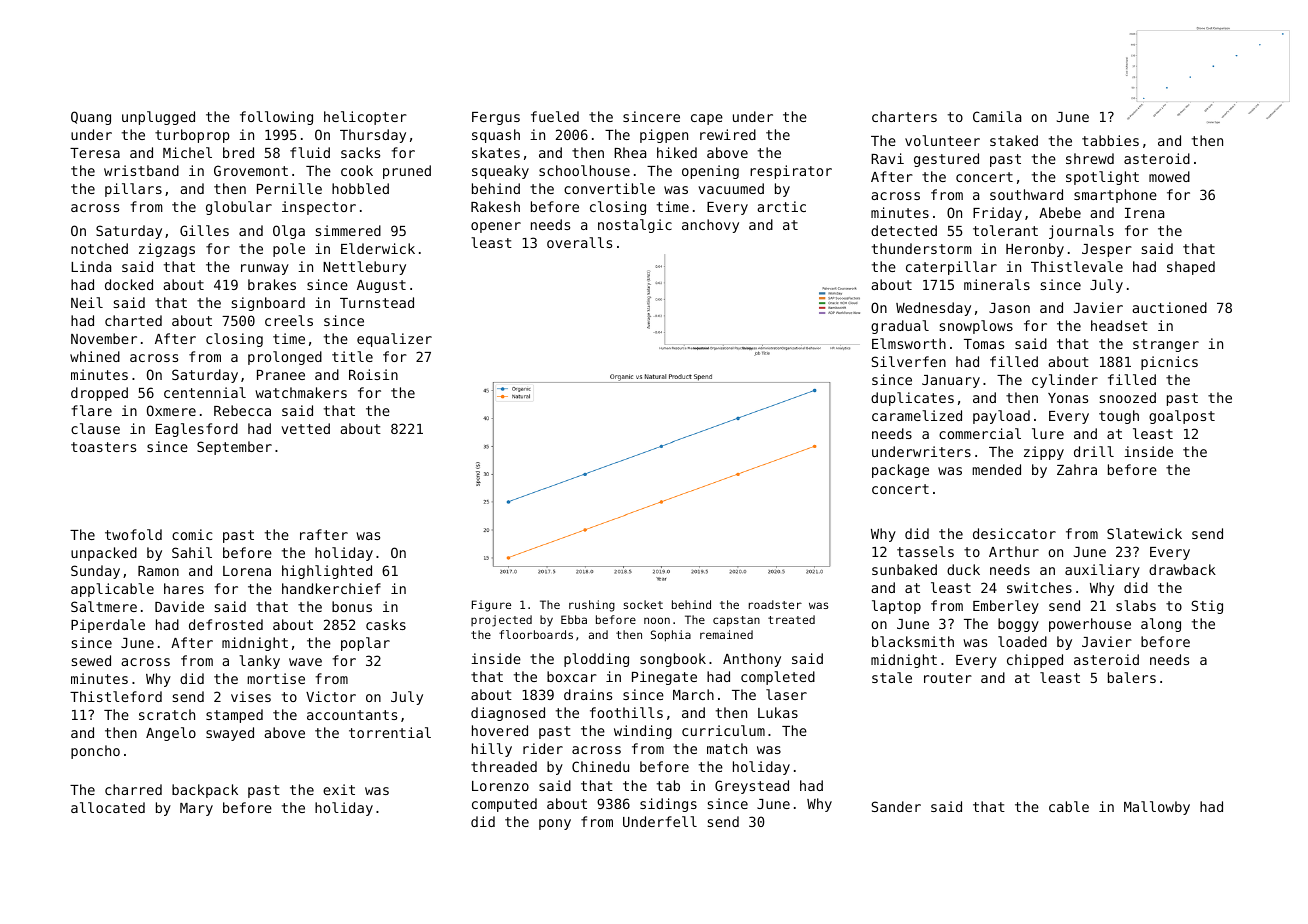 The height and width of the page is (924, 1308). What do you see at coordinates (778, 678) in the page?
I see `completed` at bounding box center [778, 678].
